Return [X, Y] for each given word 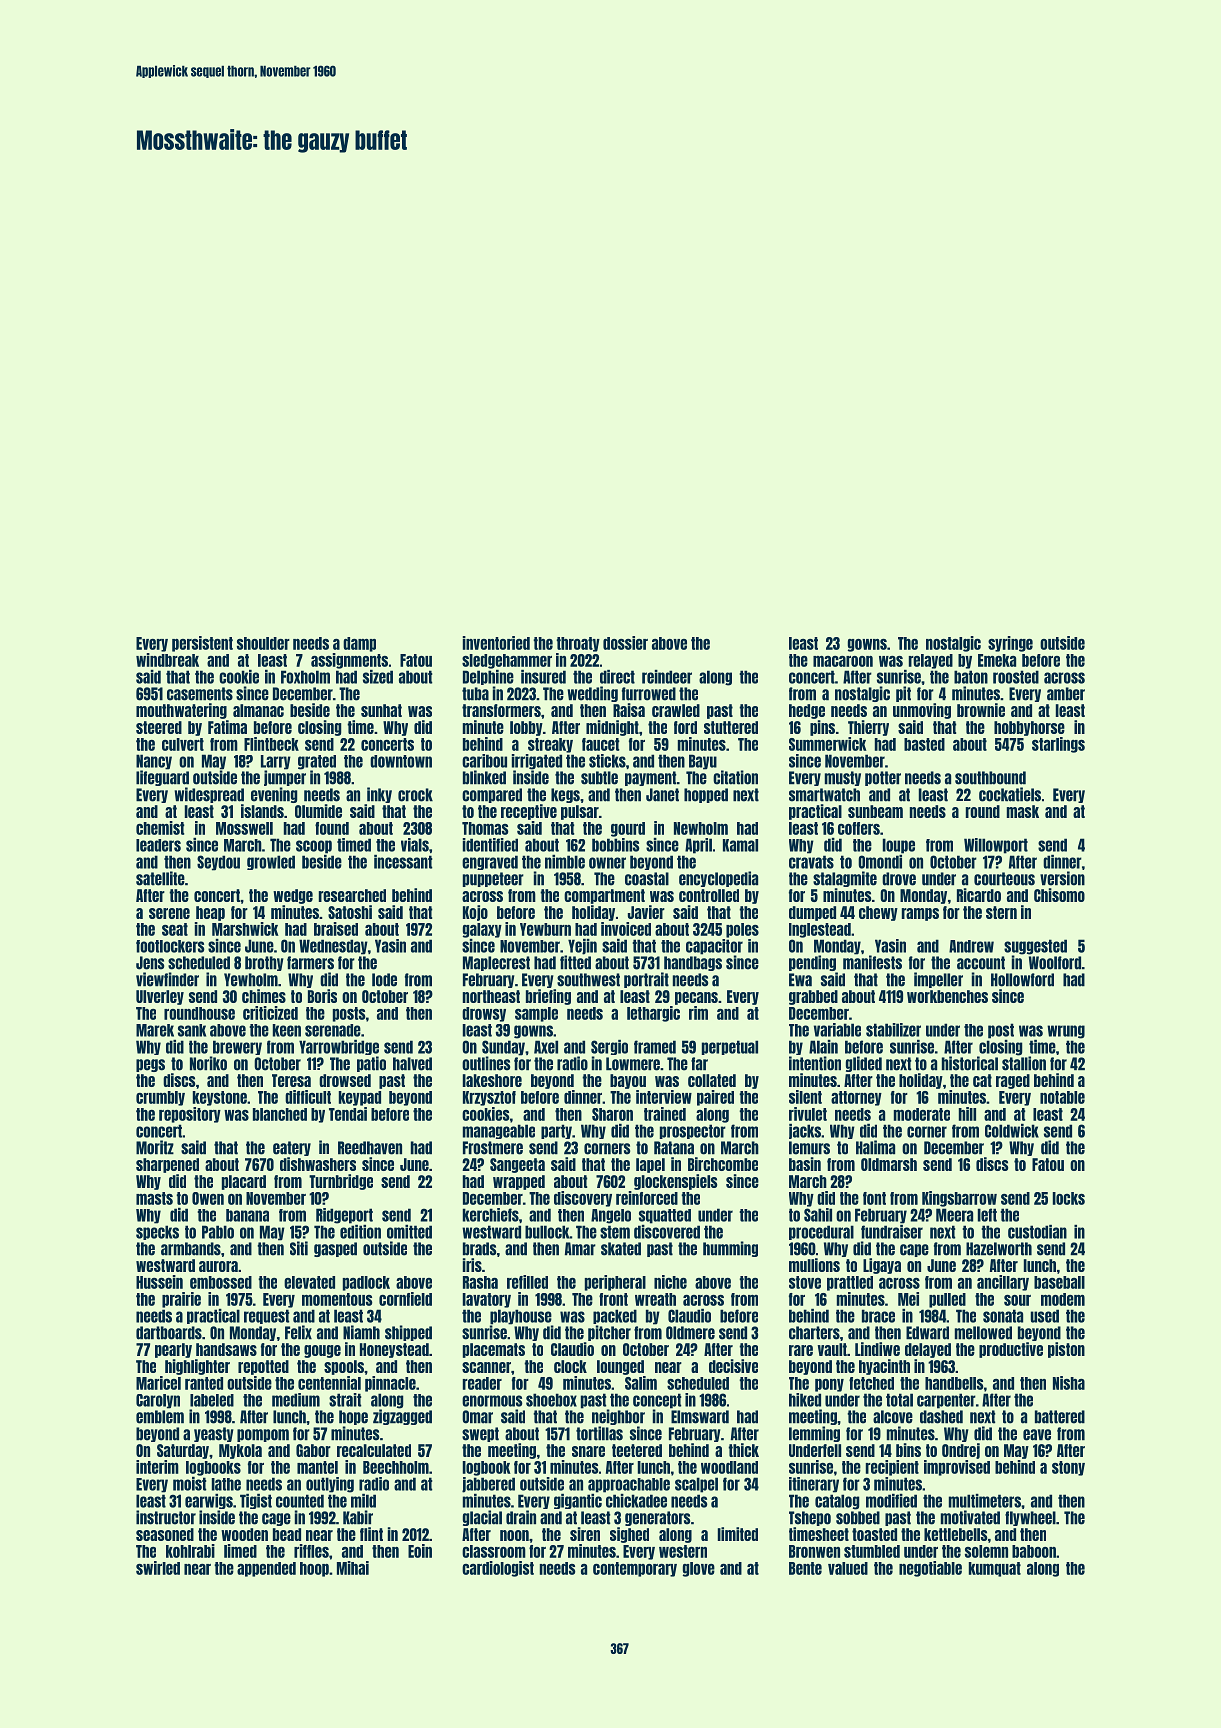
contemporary [635, 1569]
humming [730, 1249]
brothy [264, 963]
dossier [625, 643]
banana [247, 1215]
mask [1023, 811]
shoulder [263, 643]
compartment [604, 896]
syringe [1010, 644]
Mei [908, 1299]
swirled [158, 1568]
